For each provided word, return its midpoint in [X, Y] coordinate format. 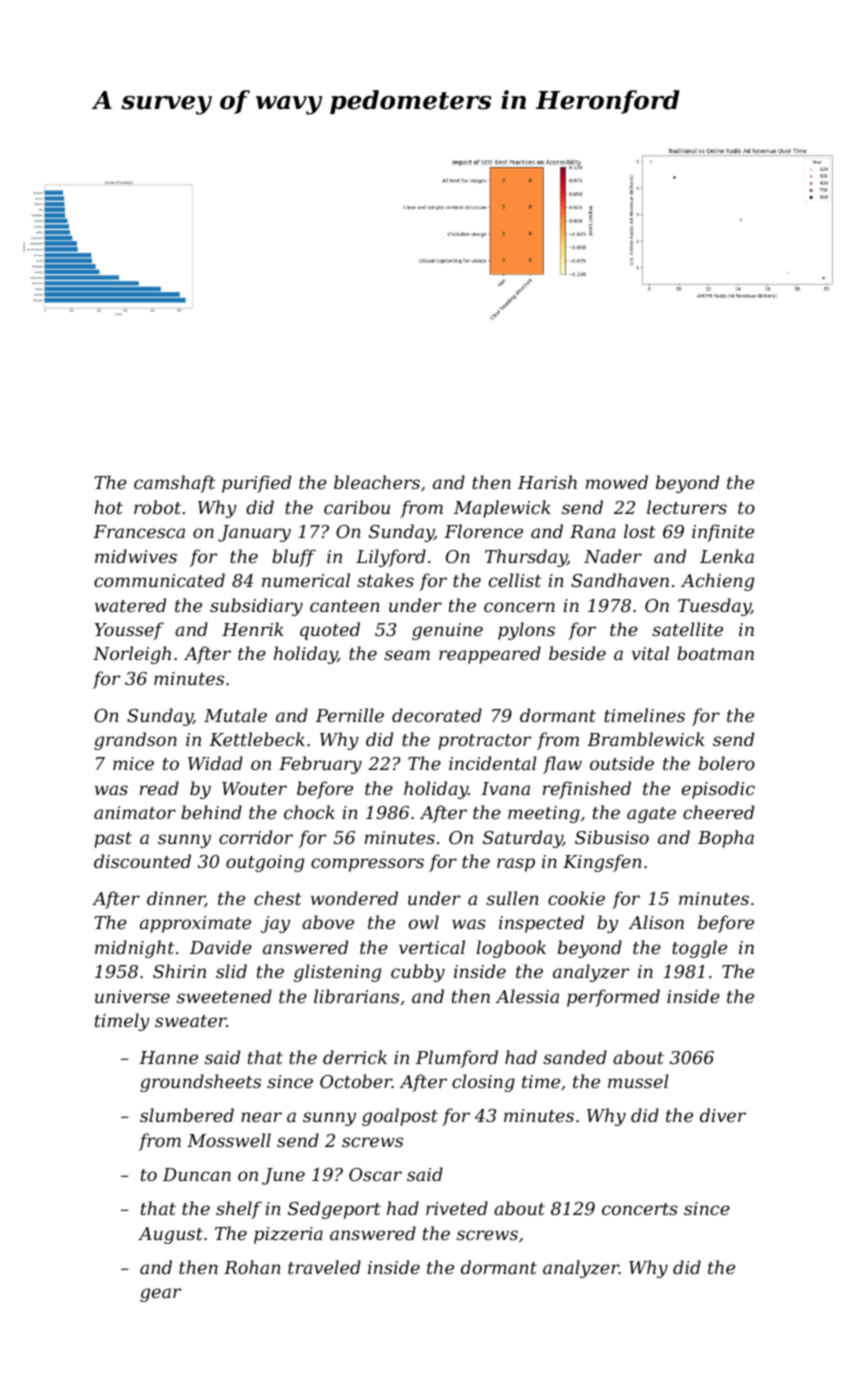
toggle [699, 949]
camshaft [174, 484]
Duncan [197, 1174]
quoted [330, 631]
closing [483, 1083]
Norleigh [132, 655]
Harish [547, 482]
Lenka [727, 556]
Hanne [168, 1057]
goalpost [400, 1117]
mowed [617, 482]
